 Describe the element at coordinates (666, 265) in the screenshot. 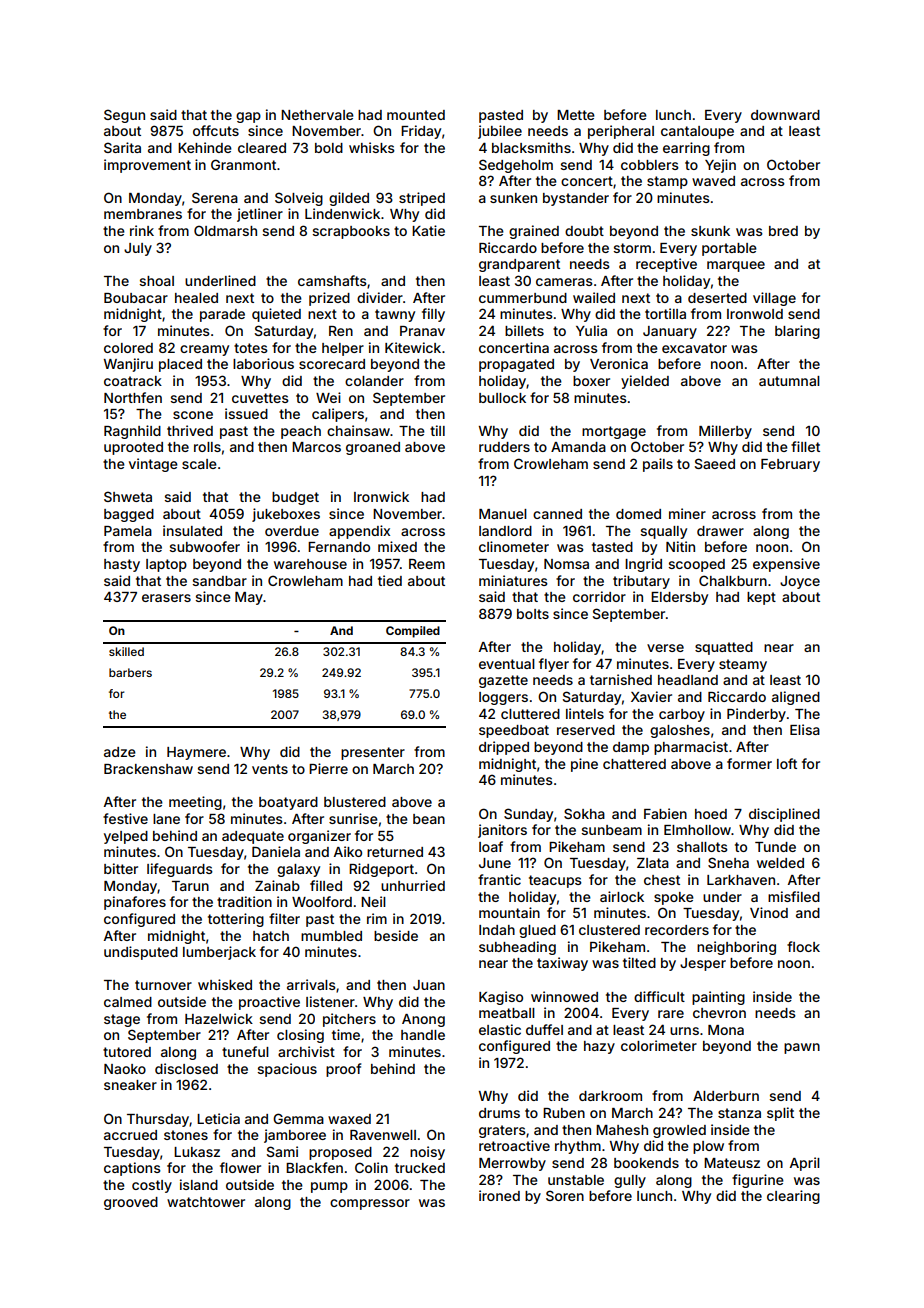

I see `receptive` at that location.
